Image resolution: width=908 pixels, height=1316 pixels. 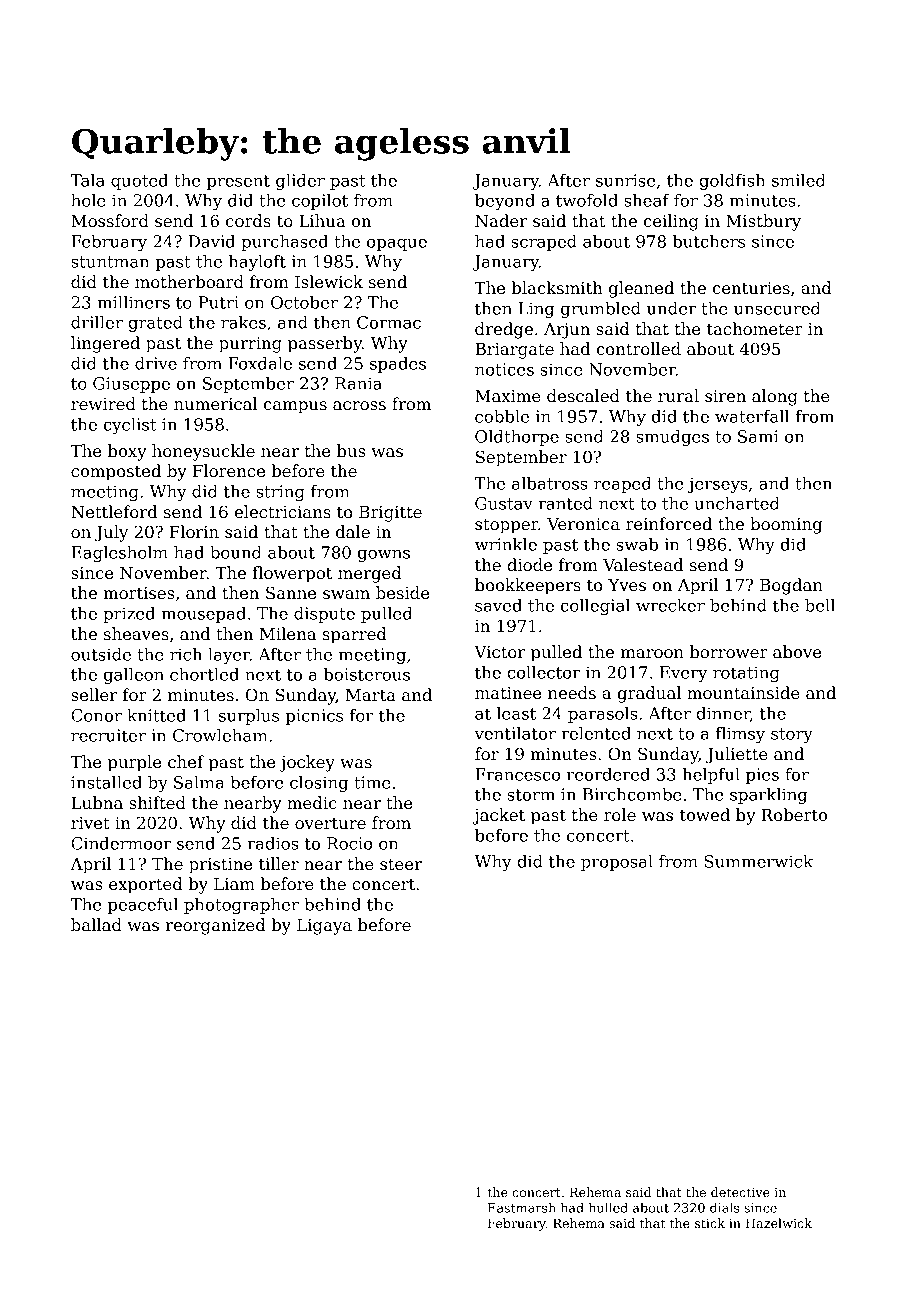 What do you see at coordinates (359, 406) in the document?
I see `across` at bounding box center [359, 406].
